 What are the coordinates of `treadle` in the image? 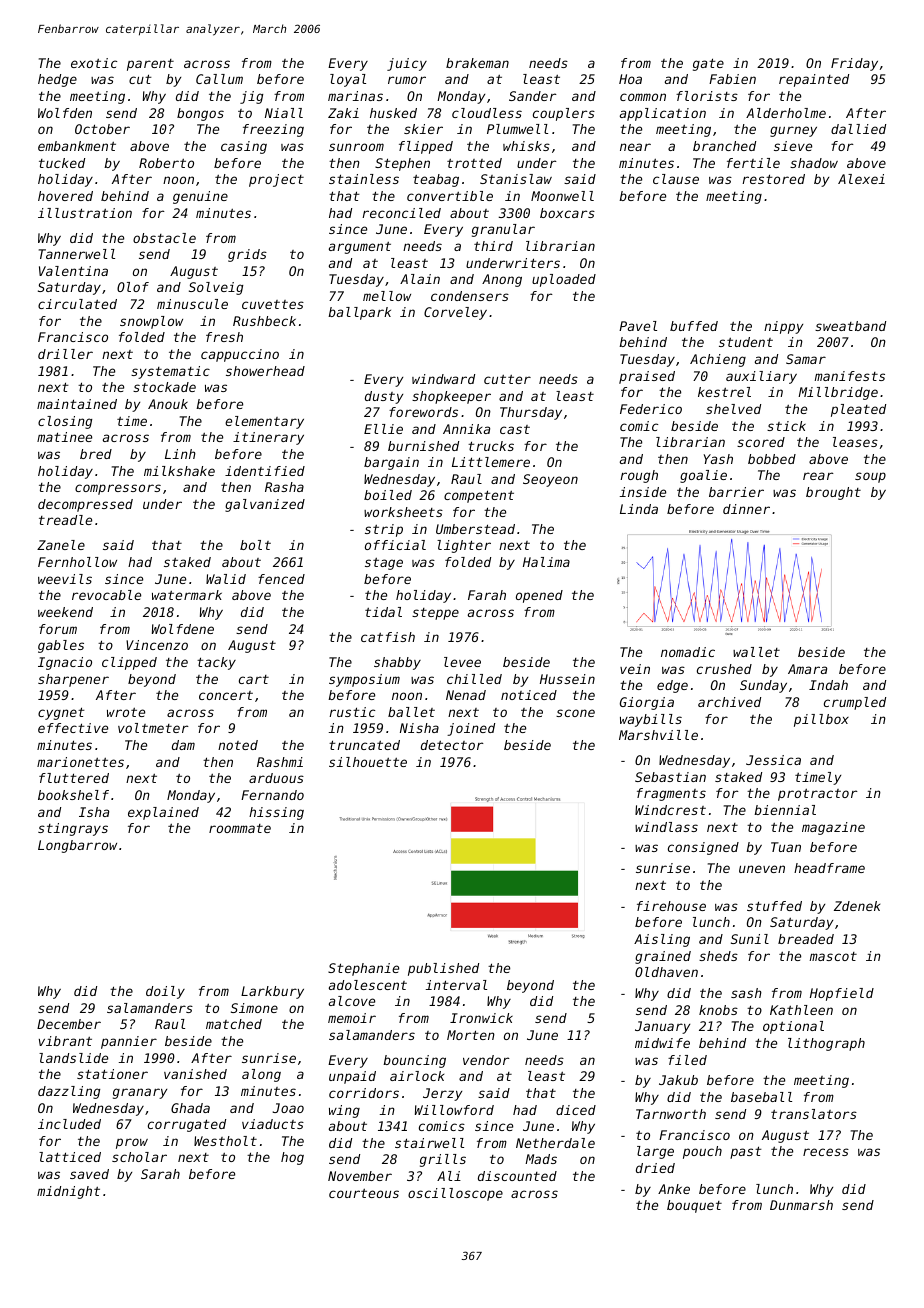 It's located at (65, 520).
